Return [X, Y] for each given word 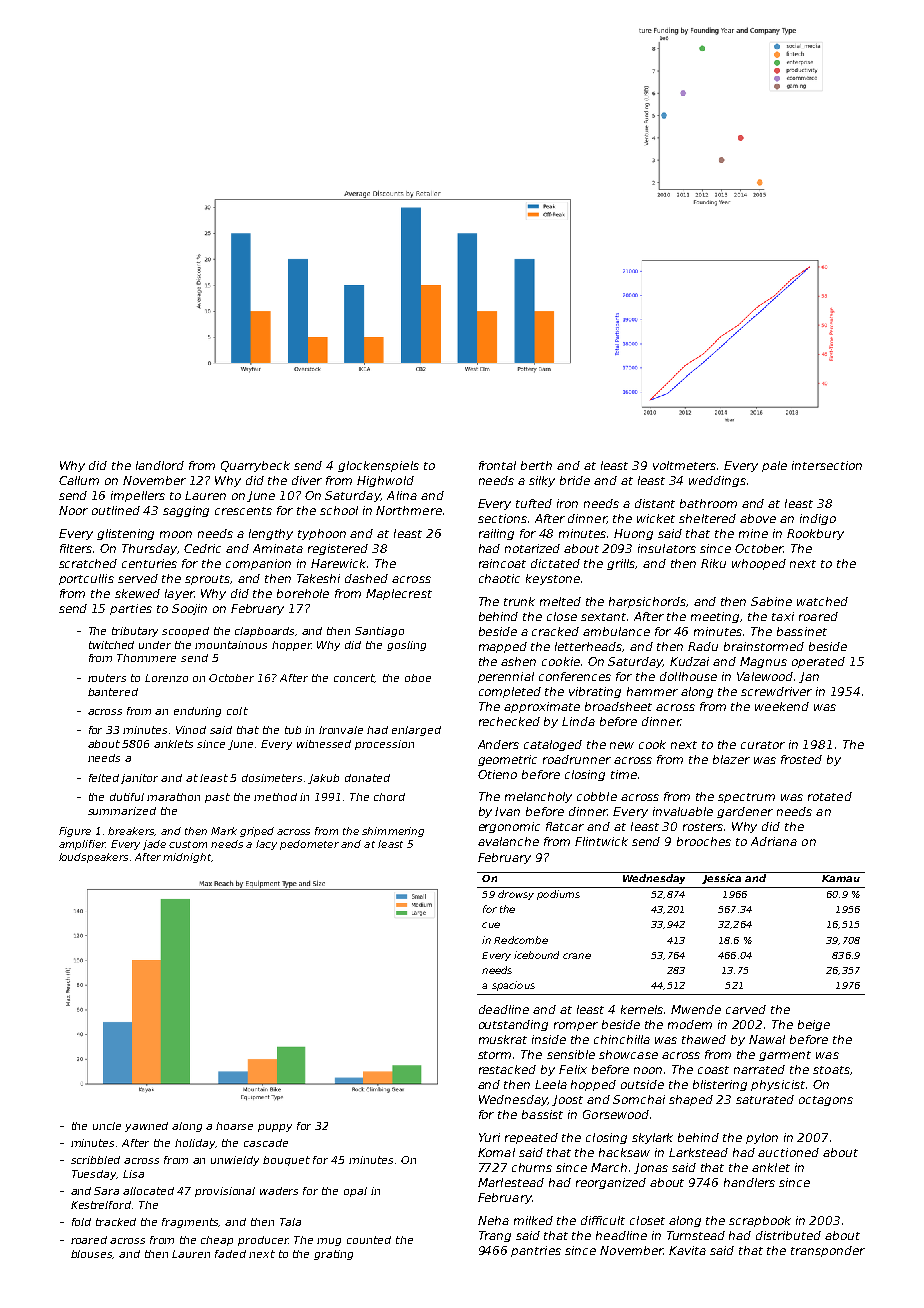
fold [81, 1222]
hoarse [234, 1126]
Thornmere [146, 658]
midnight [187, 858]
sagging [186, 511]
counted [369, 1240]
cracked [555, 631]
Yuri [489, 1137]
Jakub [323, 779]
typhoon [322, 534]
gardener [745, 812]
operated [818, 662]
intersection [827, 465]
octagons [826, 1101]
